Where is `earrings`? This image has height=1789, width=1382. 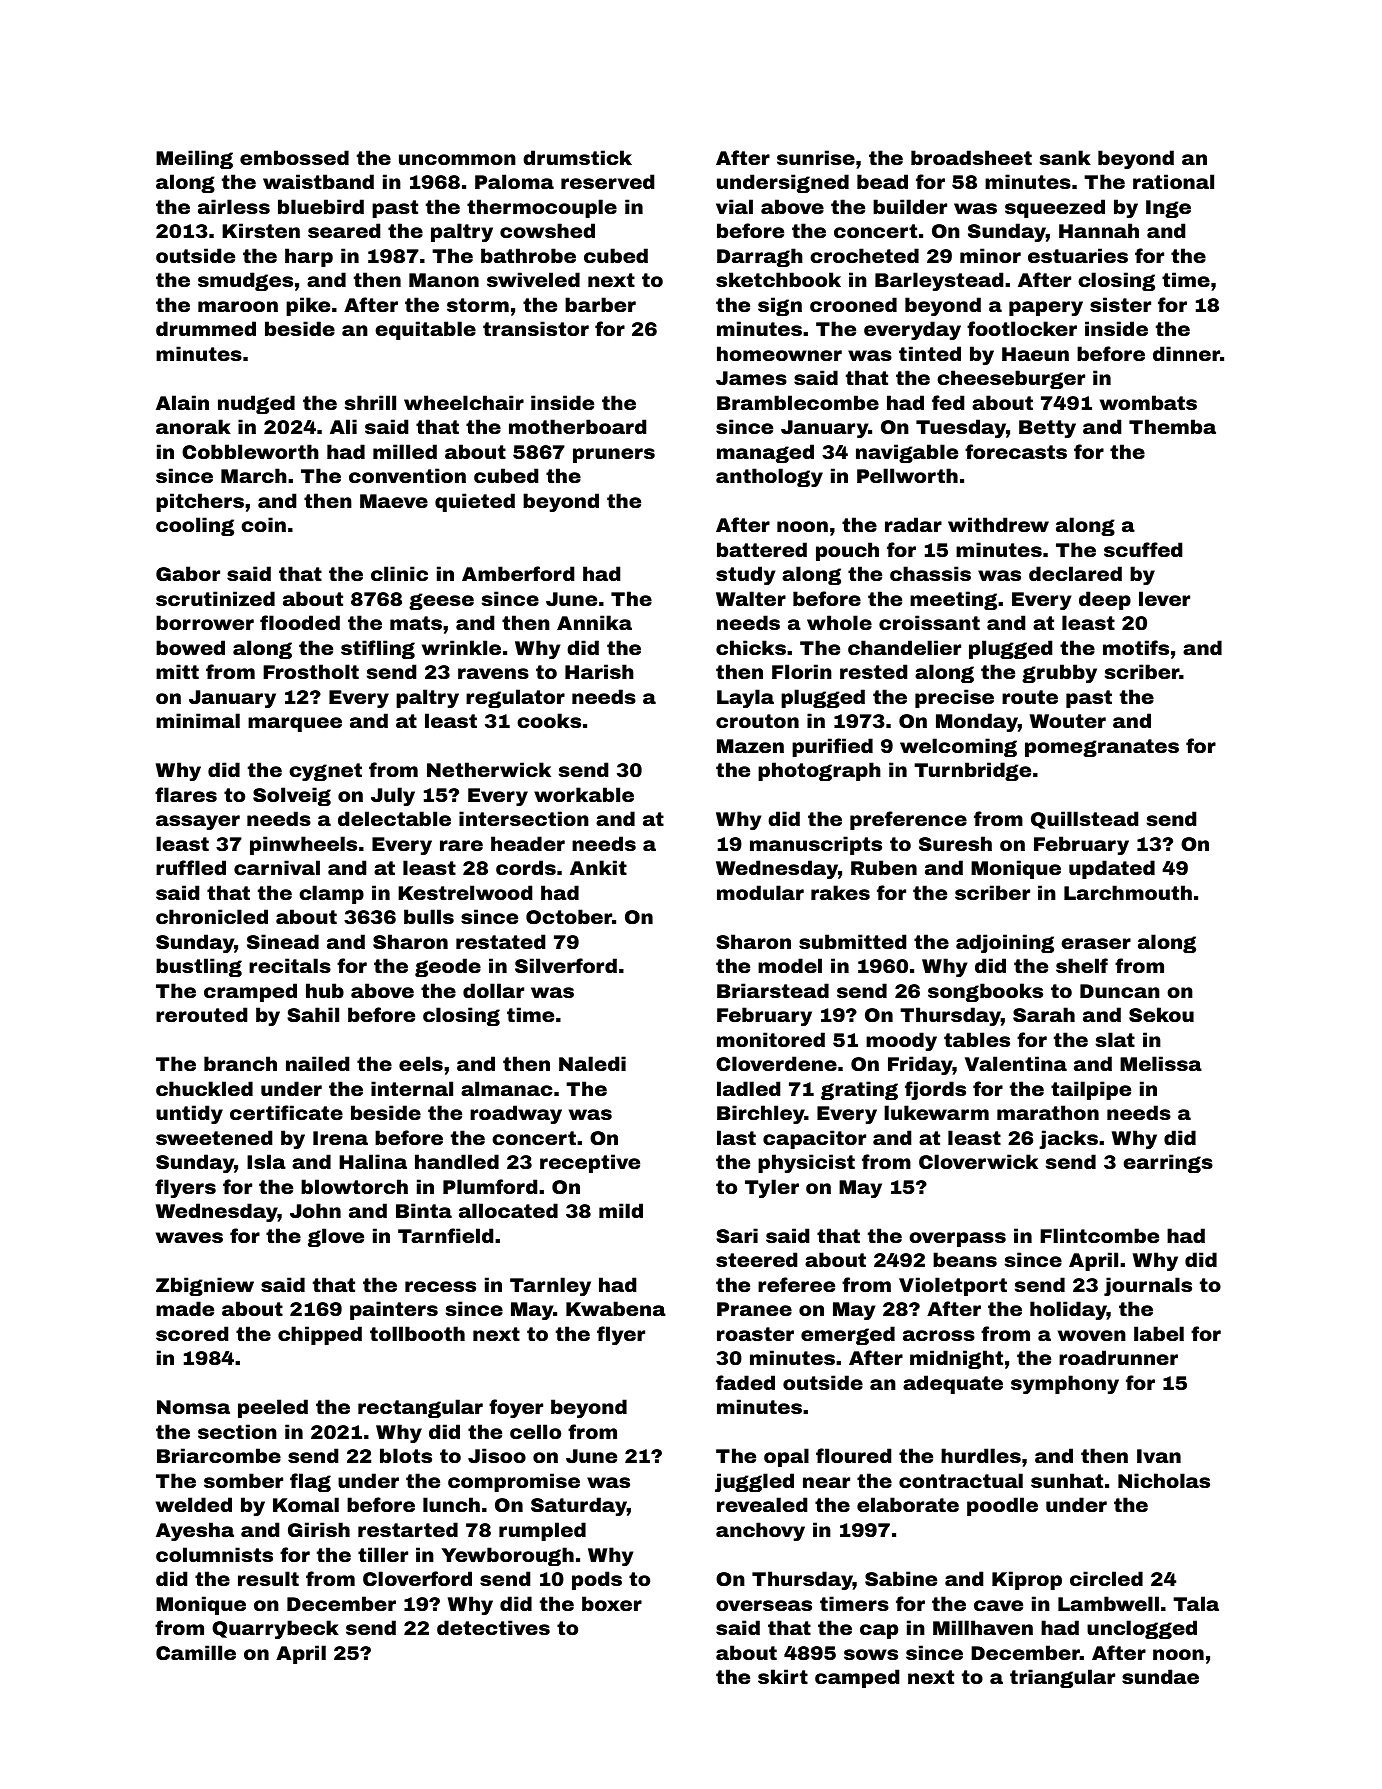
earrings is located at coordinates (1168, 1163).
